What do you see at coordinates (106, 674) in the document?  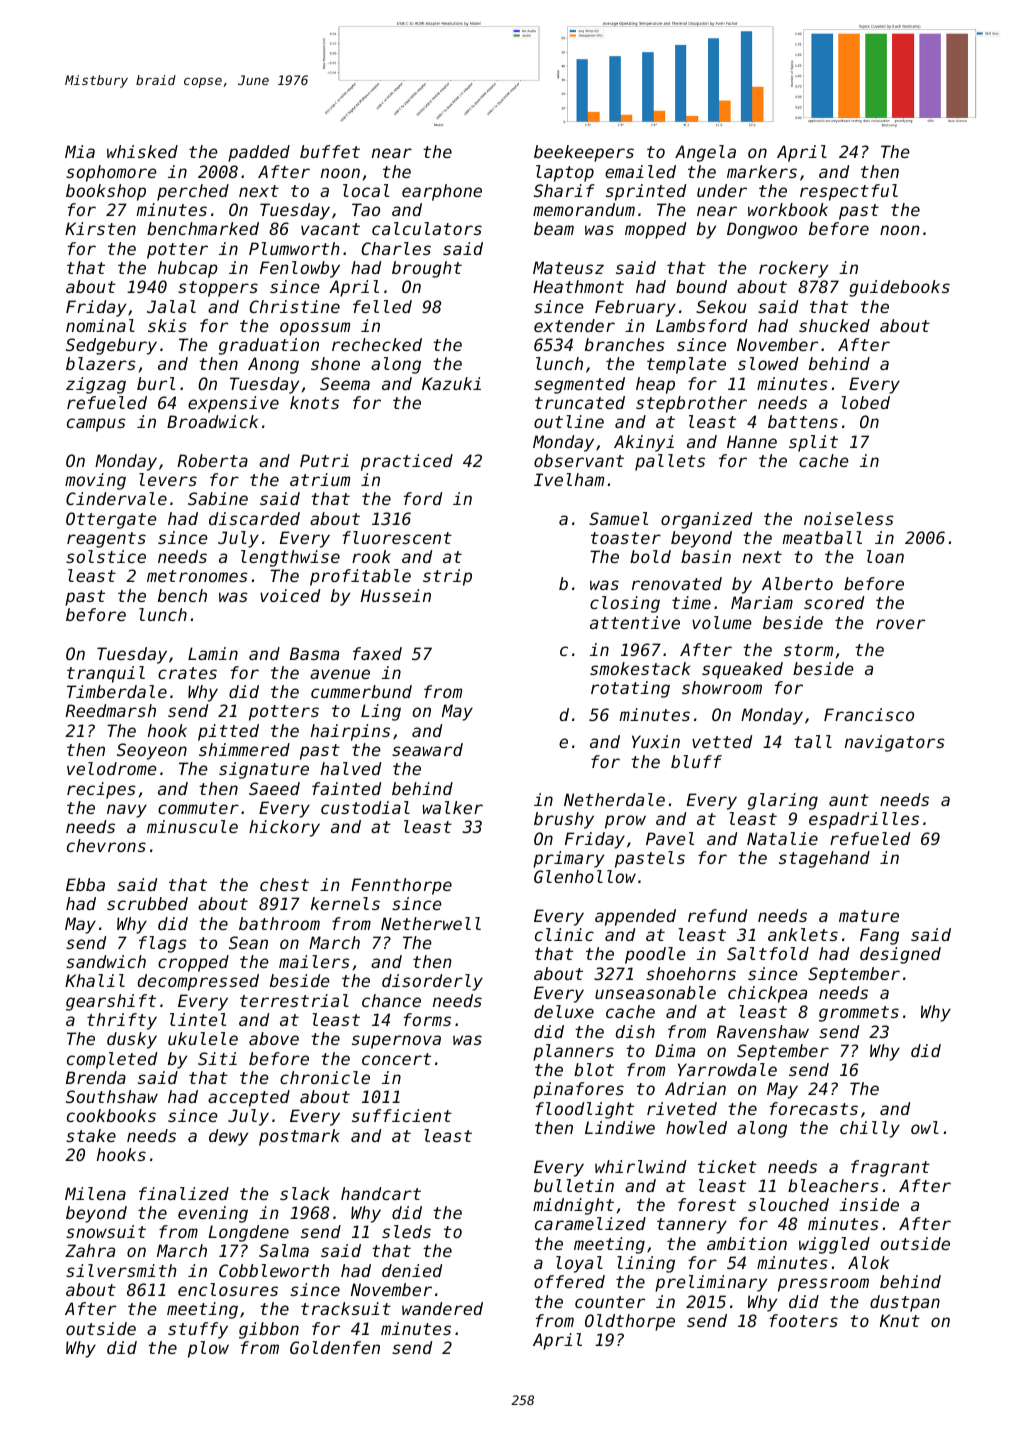 I see `tranquil` at bounding box center [106, 674].
